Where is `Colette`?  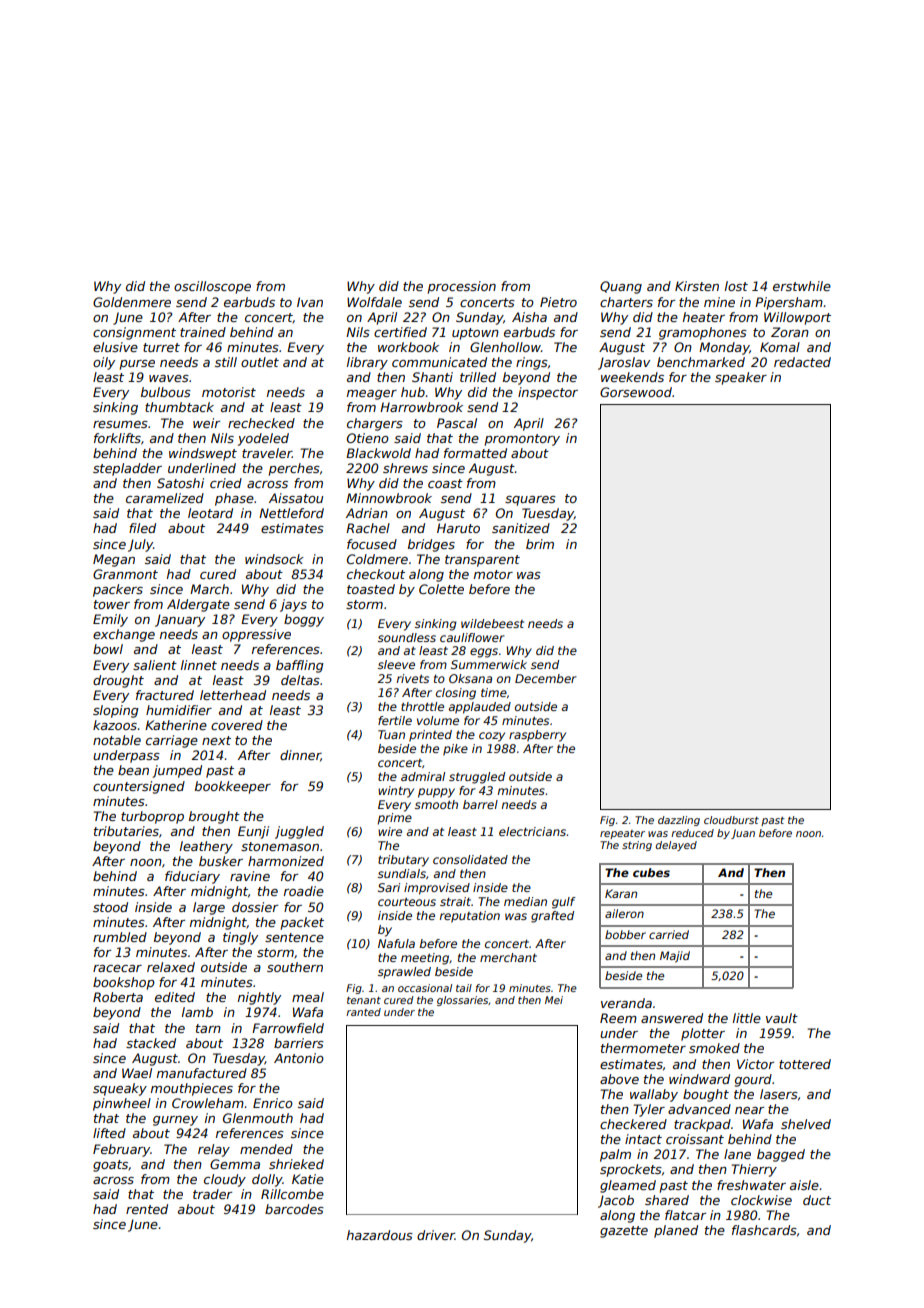 Colette is located at coordinates (441, 589).
